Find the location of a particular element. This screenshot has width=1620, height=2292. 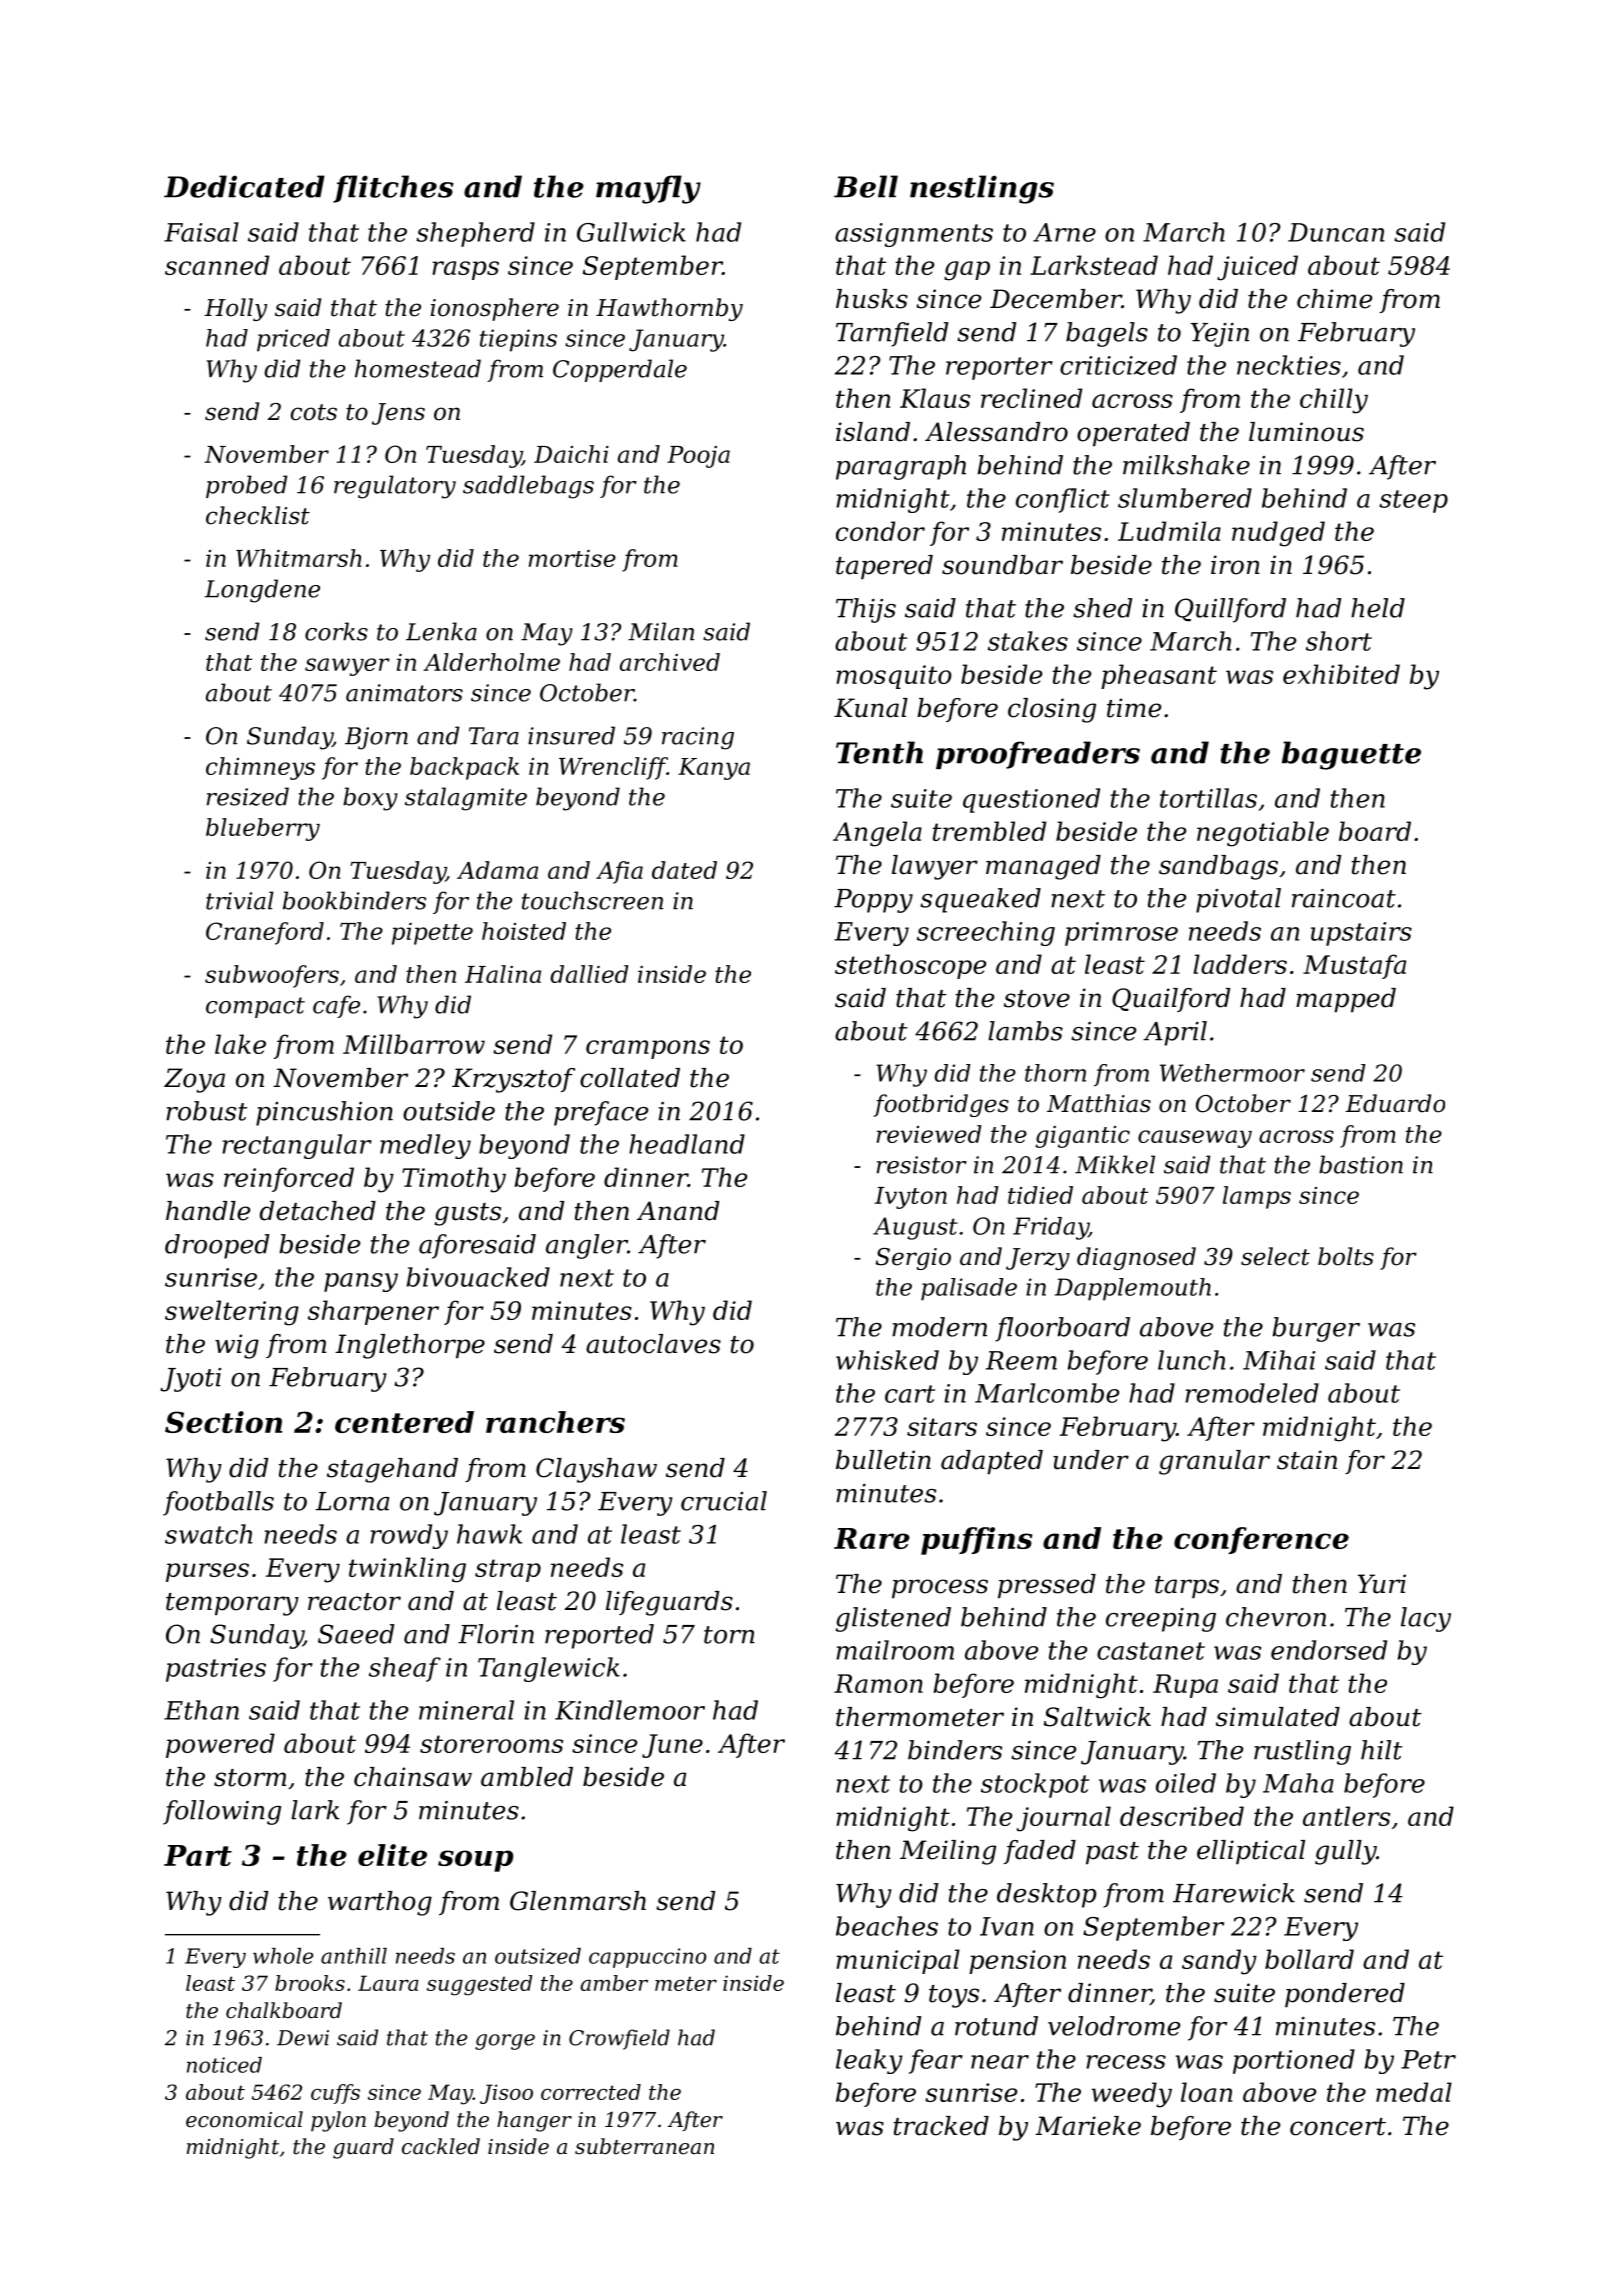

baguette is located at coordinates (1351, 755).
